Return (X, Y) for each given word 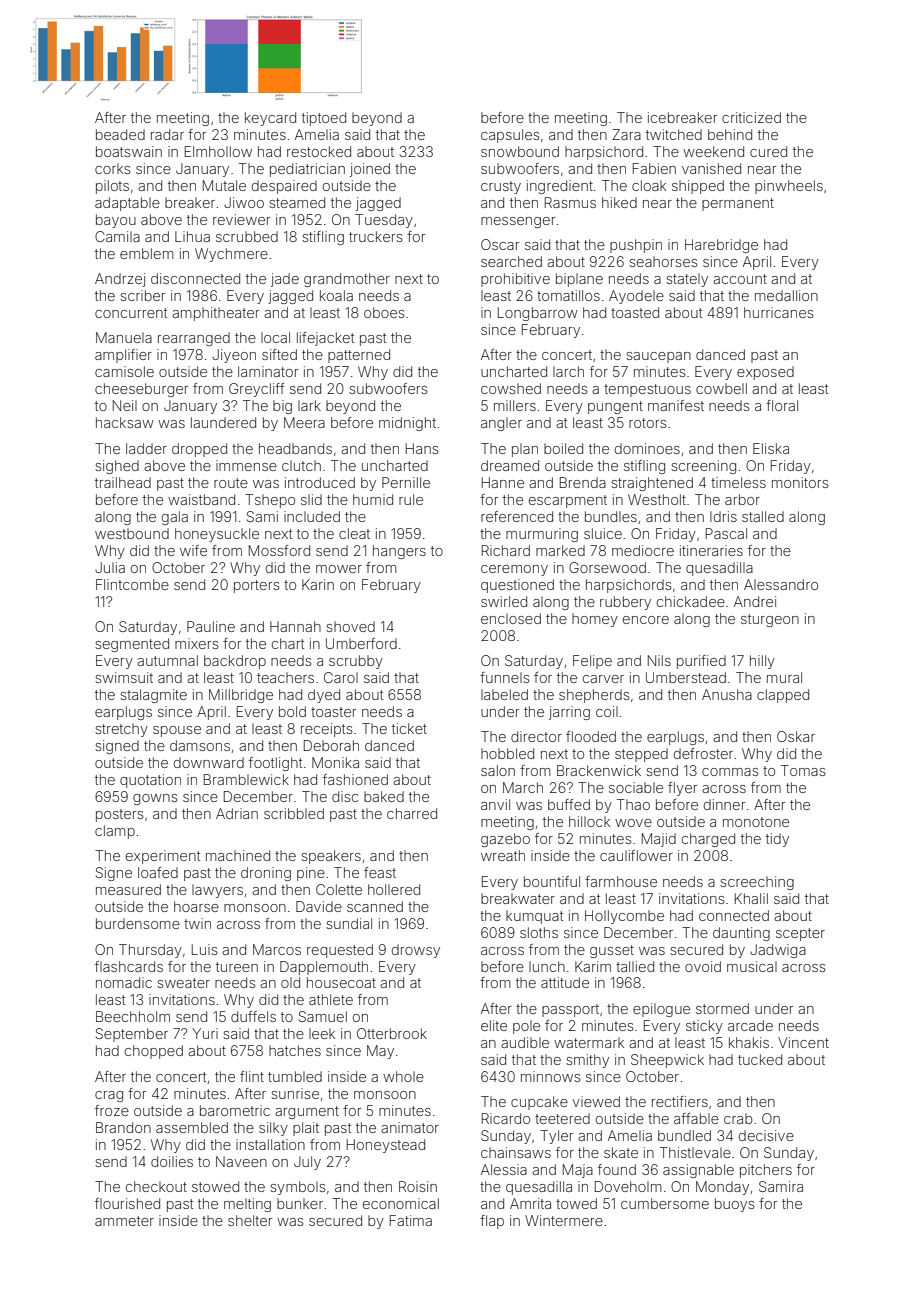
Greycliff (256, 390)
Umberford (361, 643)
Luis (204, 949)
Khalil (751, 898)
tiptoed (324, 119)
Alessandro (781, 584)
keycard (270, 119)
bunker (300, 1203)
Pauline (211, 626)
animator (410, 1127)
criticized (751, 117)
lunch (547, 966)
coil (607, 711)
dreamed (510, 465)
